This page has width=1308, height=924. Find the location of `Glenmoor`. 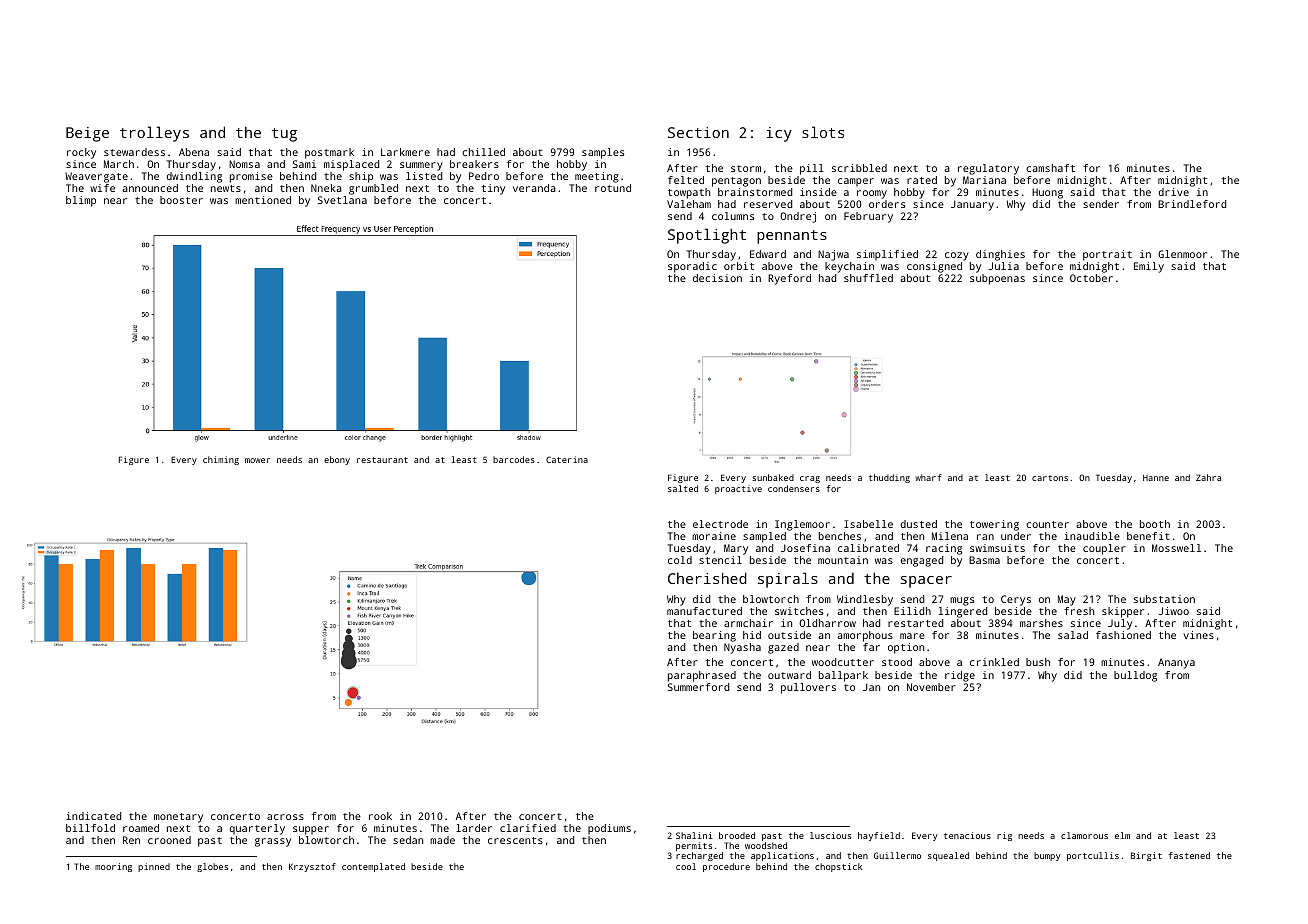

Glenmoor is located at coordinates (1182, 254).
